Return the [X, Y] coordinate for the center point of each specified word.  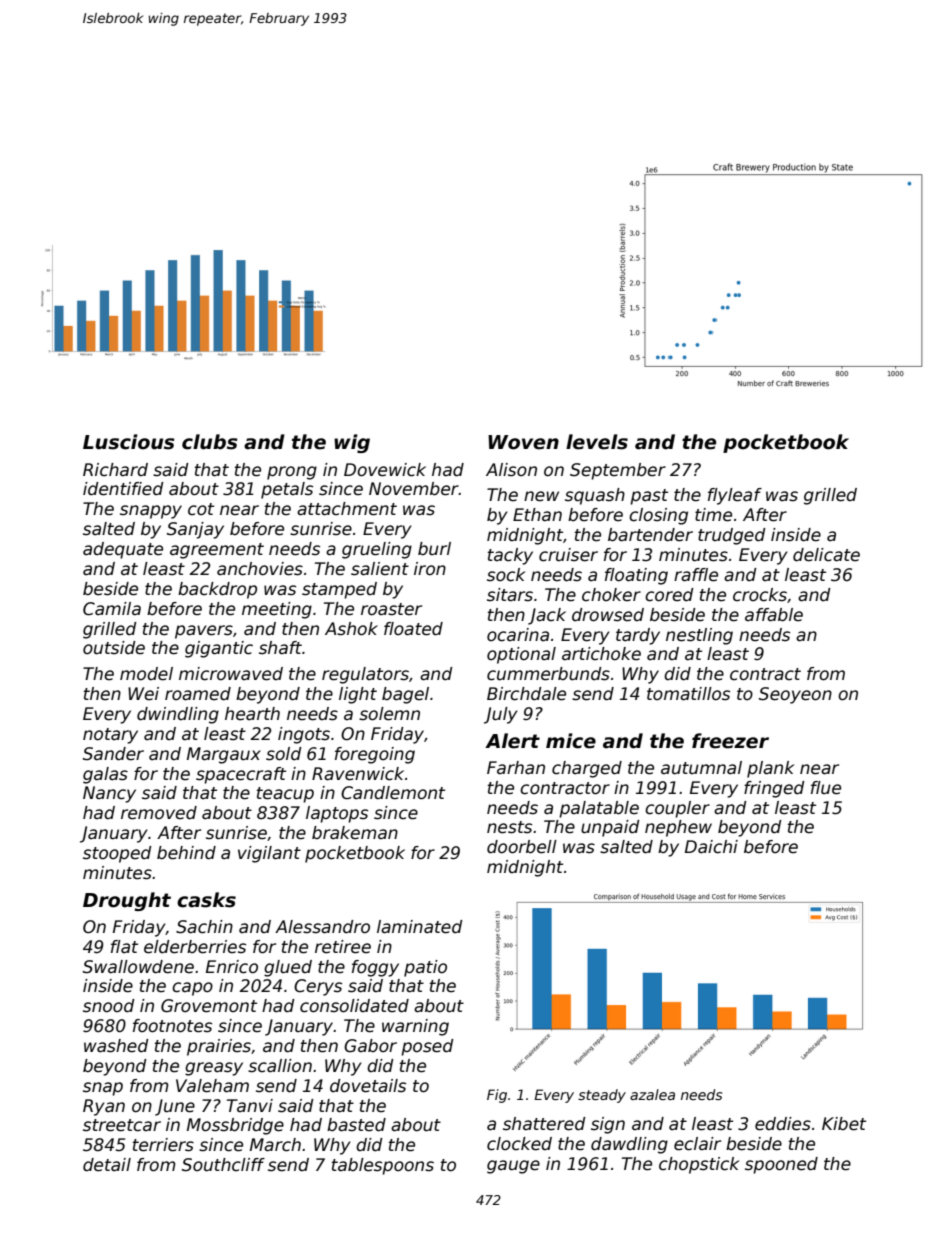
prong [292, 473]
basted [356, 1125]
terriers [163, 1145]
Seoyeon [795, 695]
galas [105, 775]
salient [380, 569]
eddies [783, 1124]
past [649, 497]
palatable [599, 809]
